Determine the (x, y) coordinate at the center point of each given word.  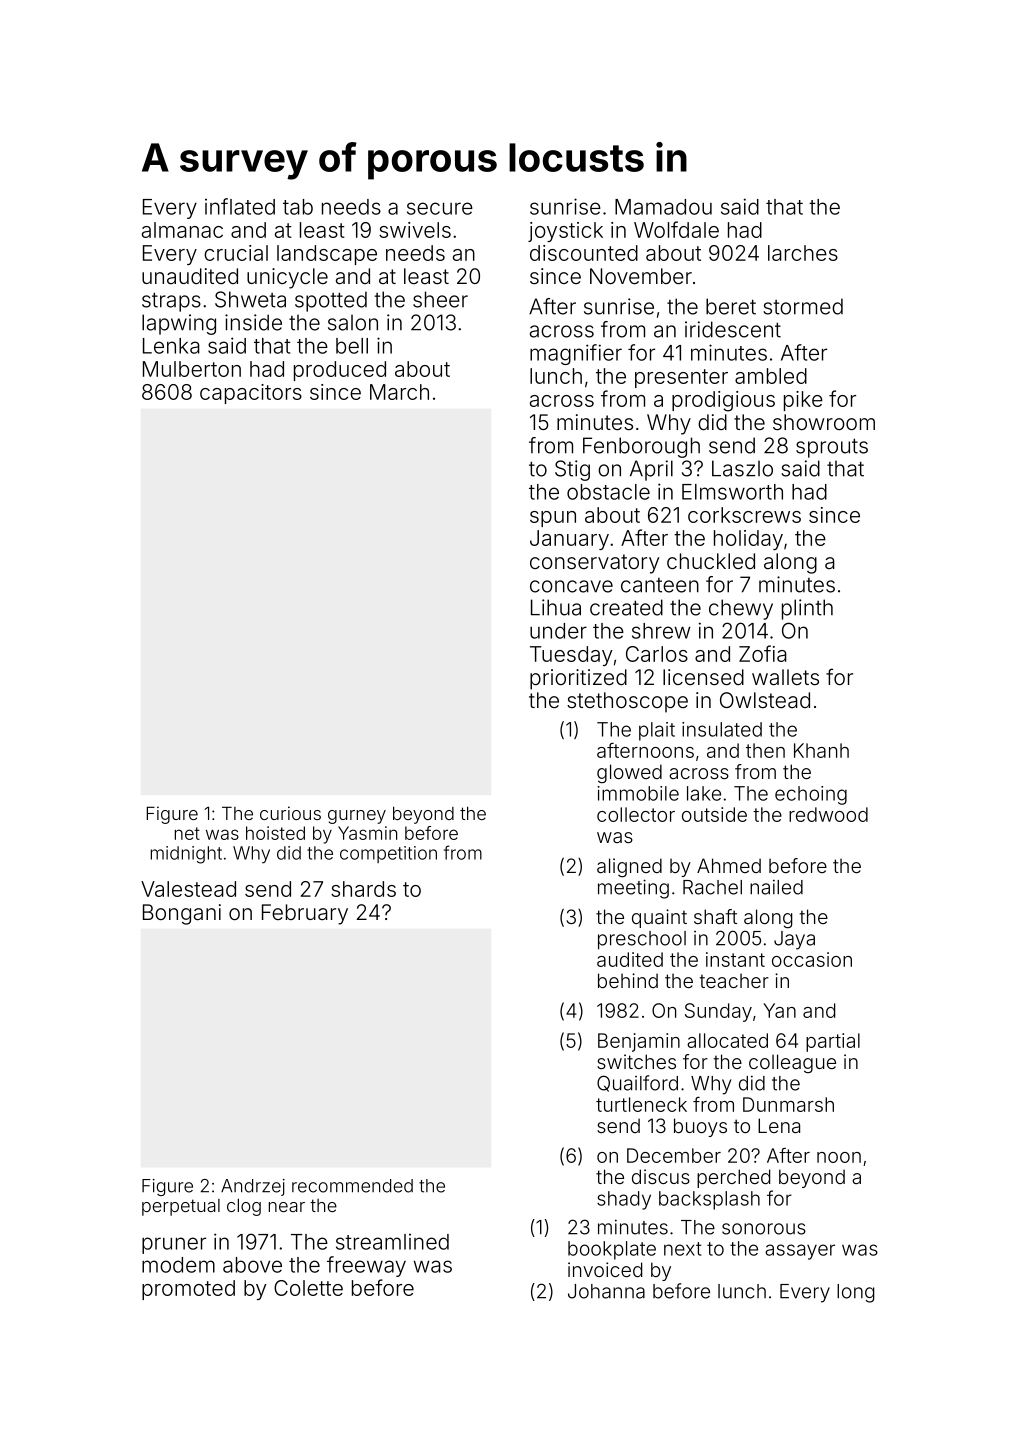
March (399, 392)
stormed (803, 306)
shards (363, 889)
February (305, 914)
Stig (572, 470)
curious (290, 813)
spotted (331, 301)
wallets (785, 677)
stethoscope (627, 702)
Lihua (556, 607)
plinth (807, 609)
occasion (812, 959)
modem (178, 1265)
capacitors (251, 394)
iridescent (733, 329)
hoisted (275, 833)
